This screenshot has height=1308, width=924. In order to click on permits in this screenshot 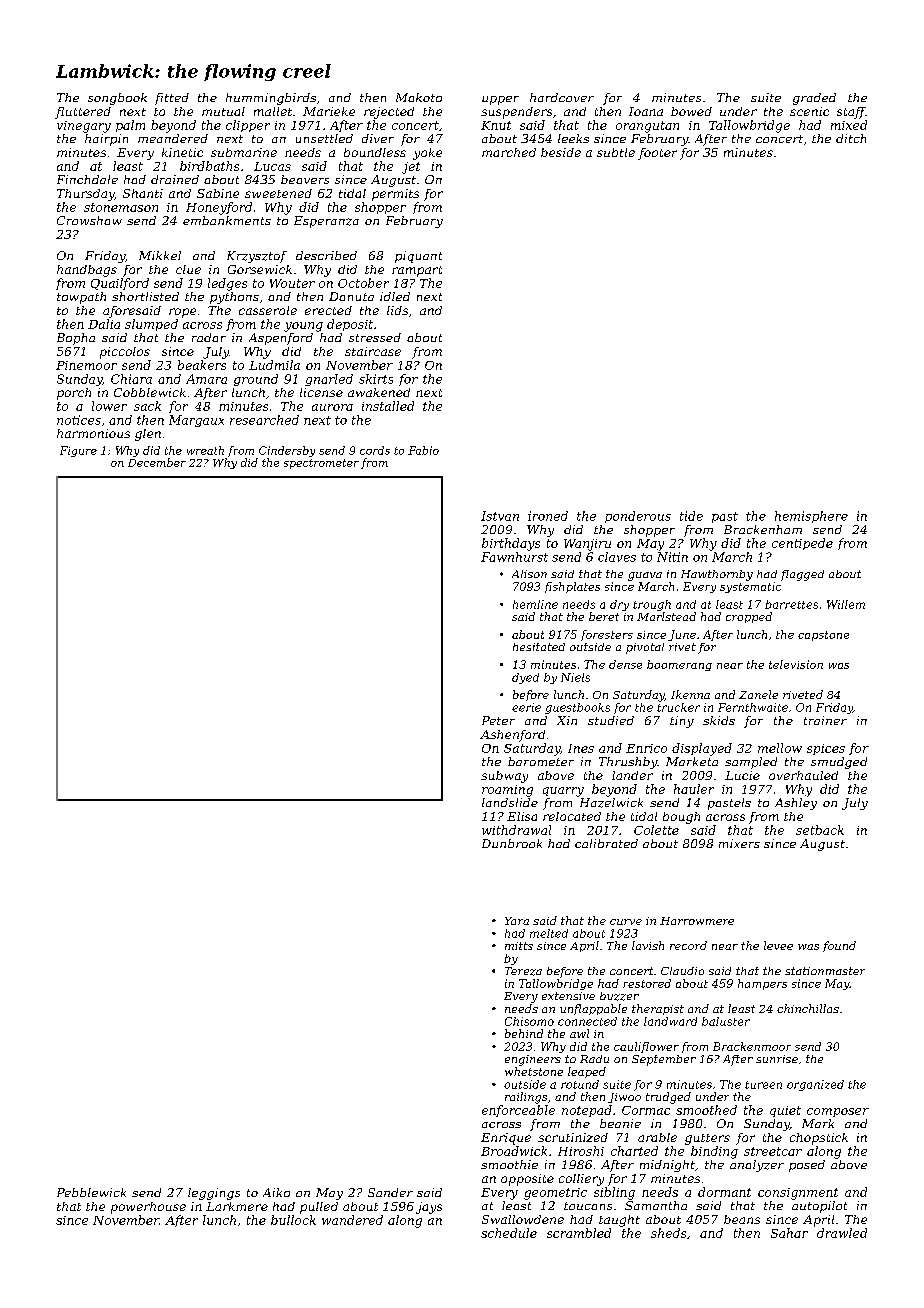, I will do `click(395, 195)`.
